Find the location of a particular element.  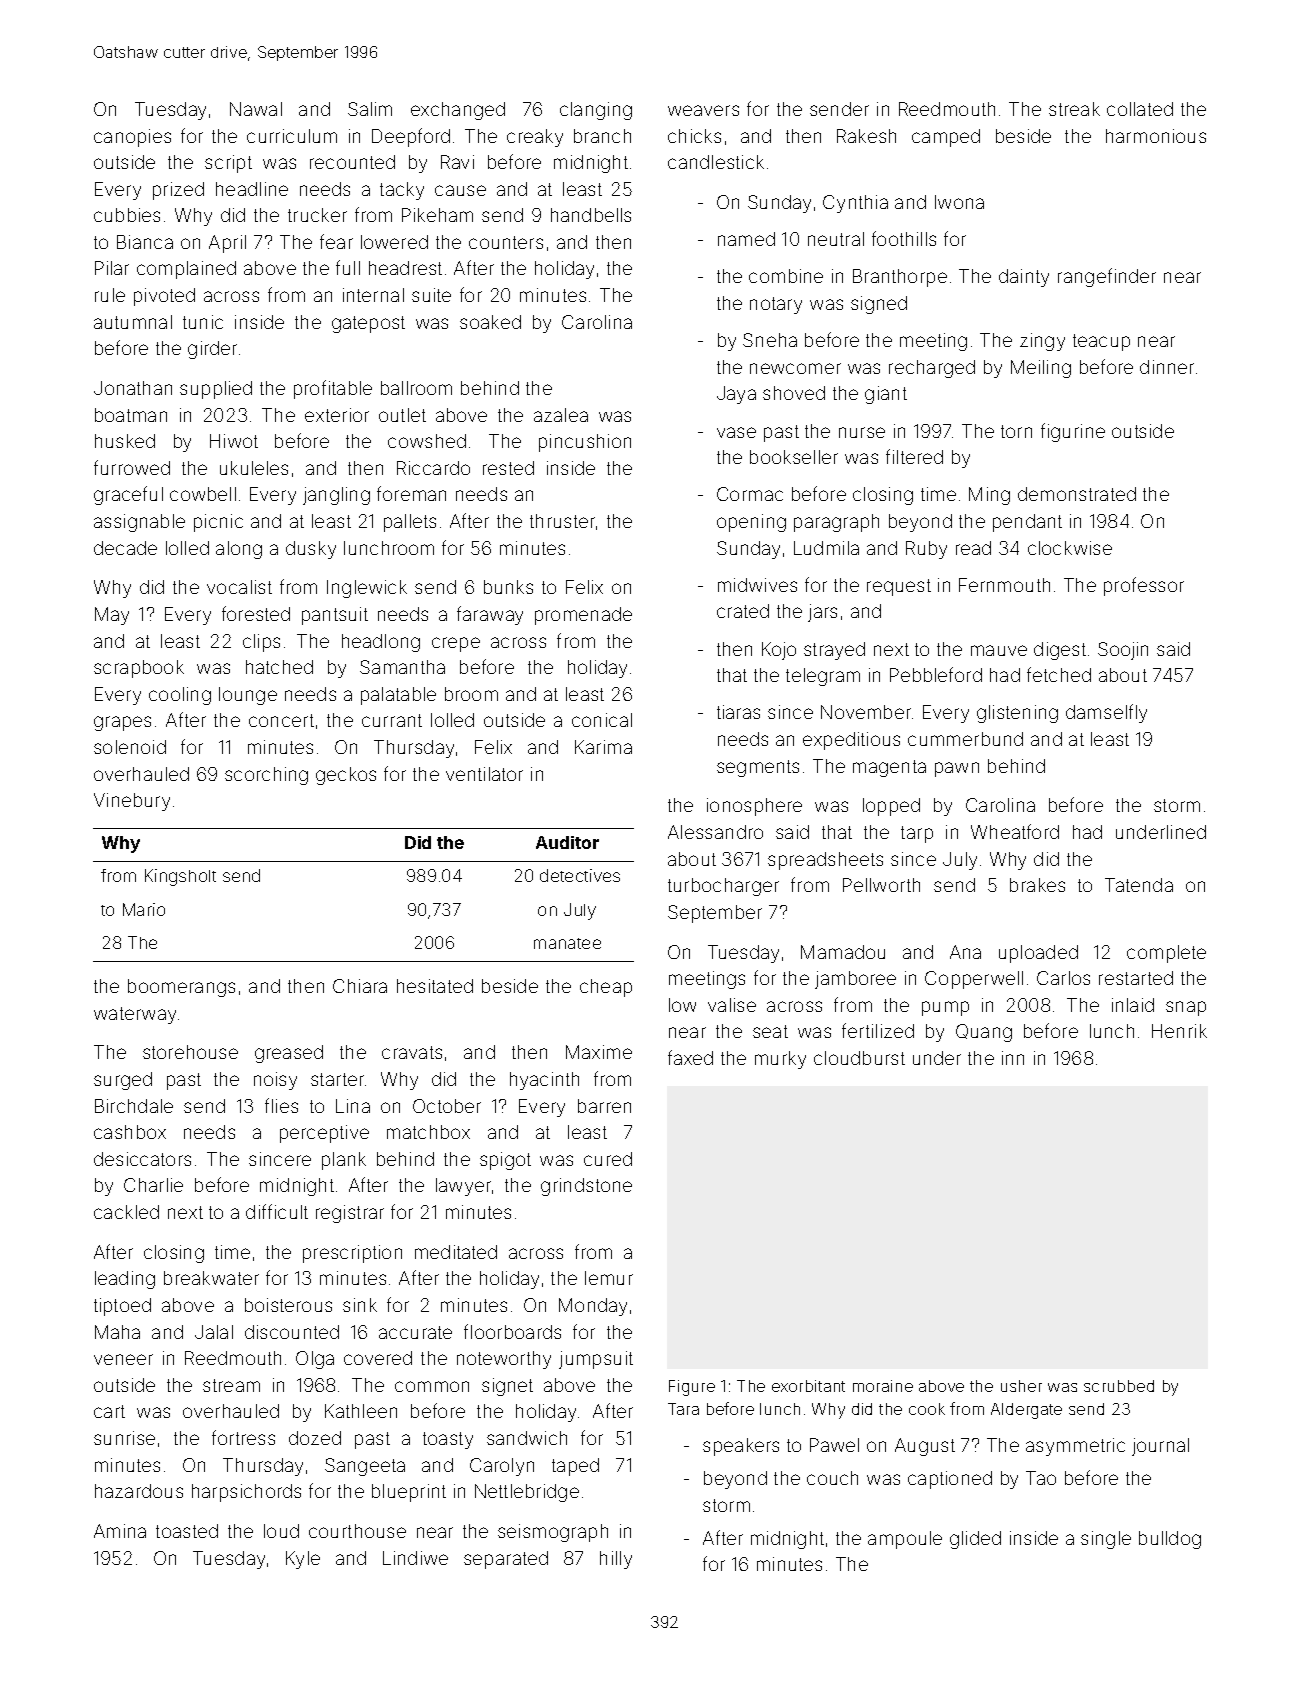

Copperwell is located at coordinates (974, 980).
